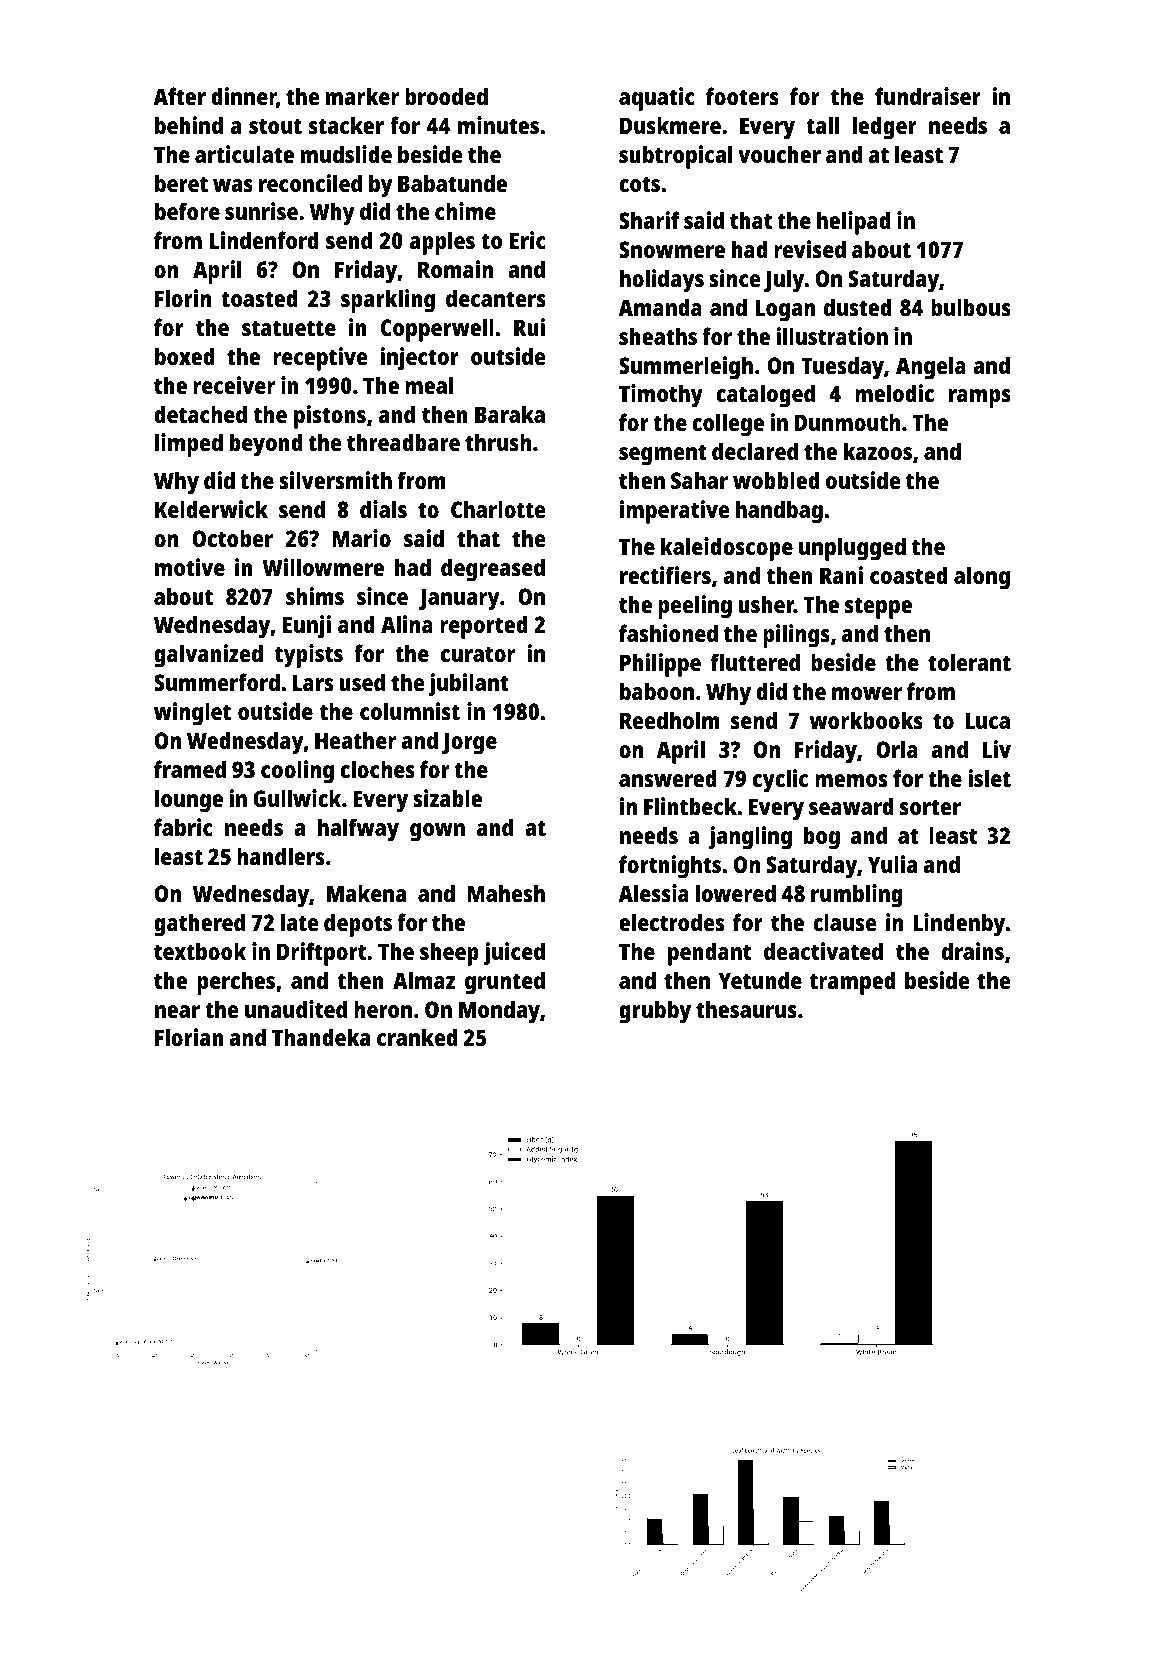 The width and height of the page is (1165, 1654). What do you see at coordinates (670, 125) in the page?
I see `Duskmere` at bounding box center [670, 125].
